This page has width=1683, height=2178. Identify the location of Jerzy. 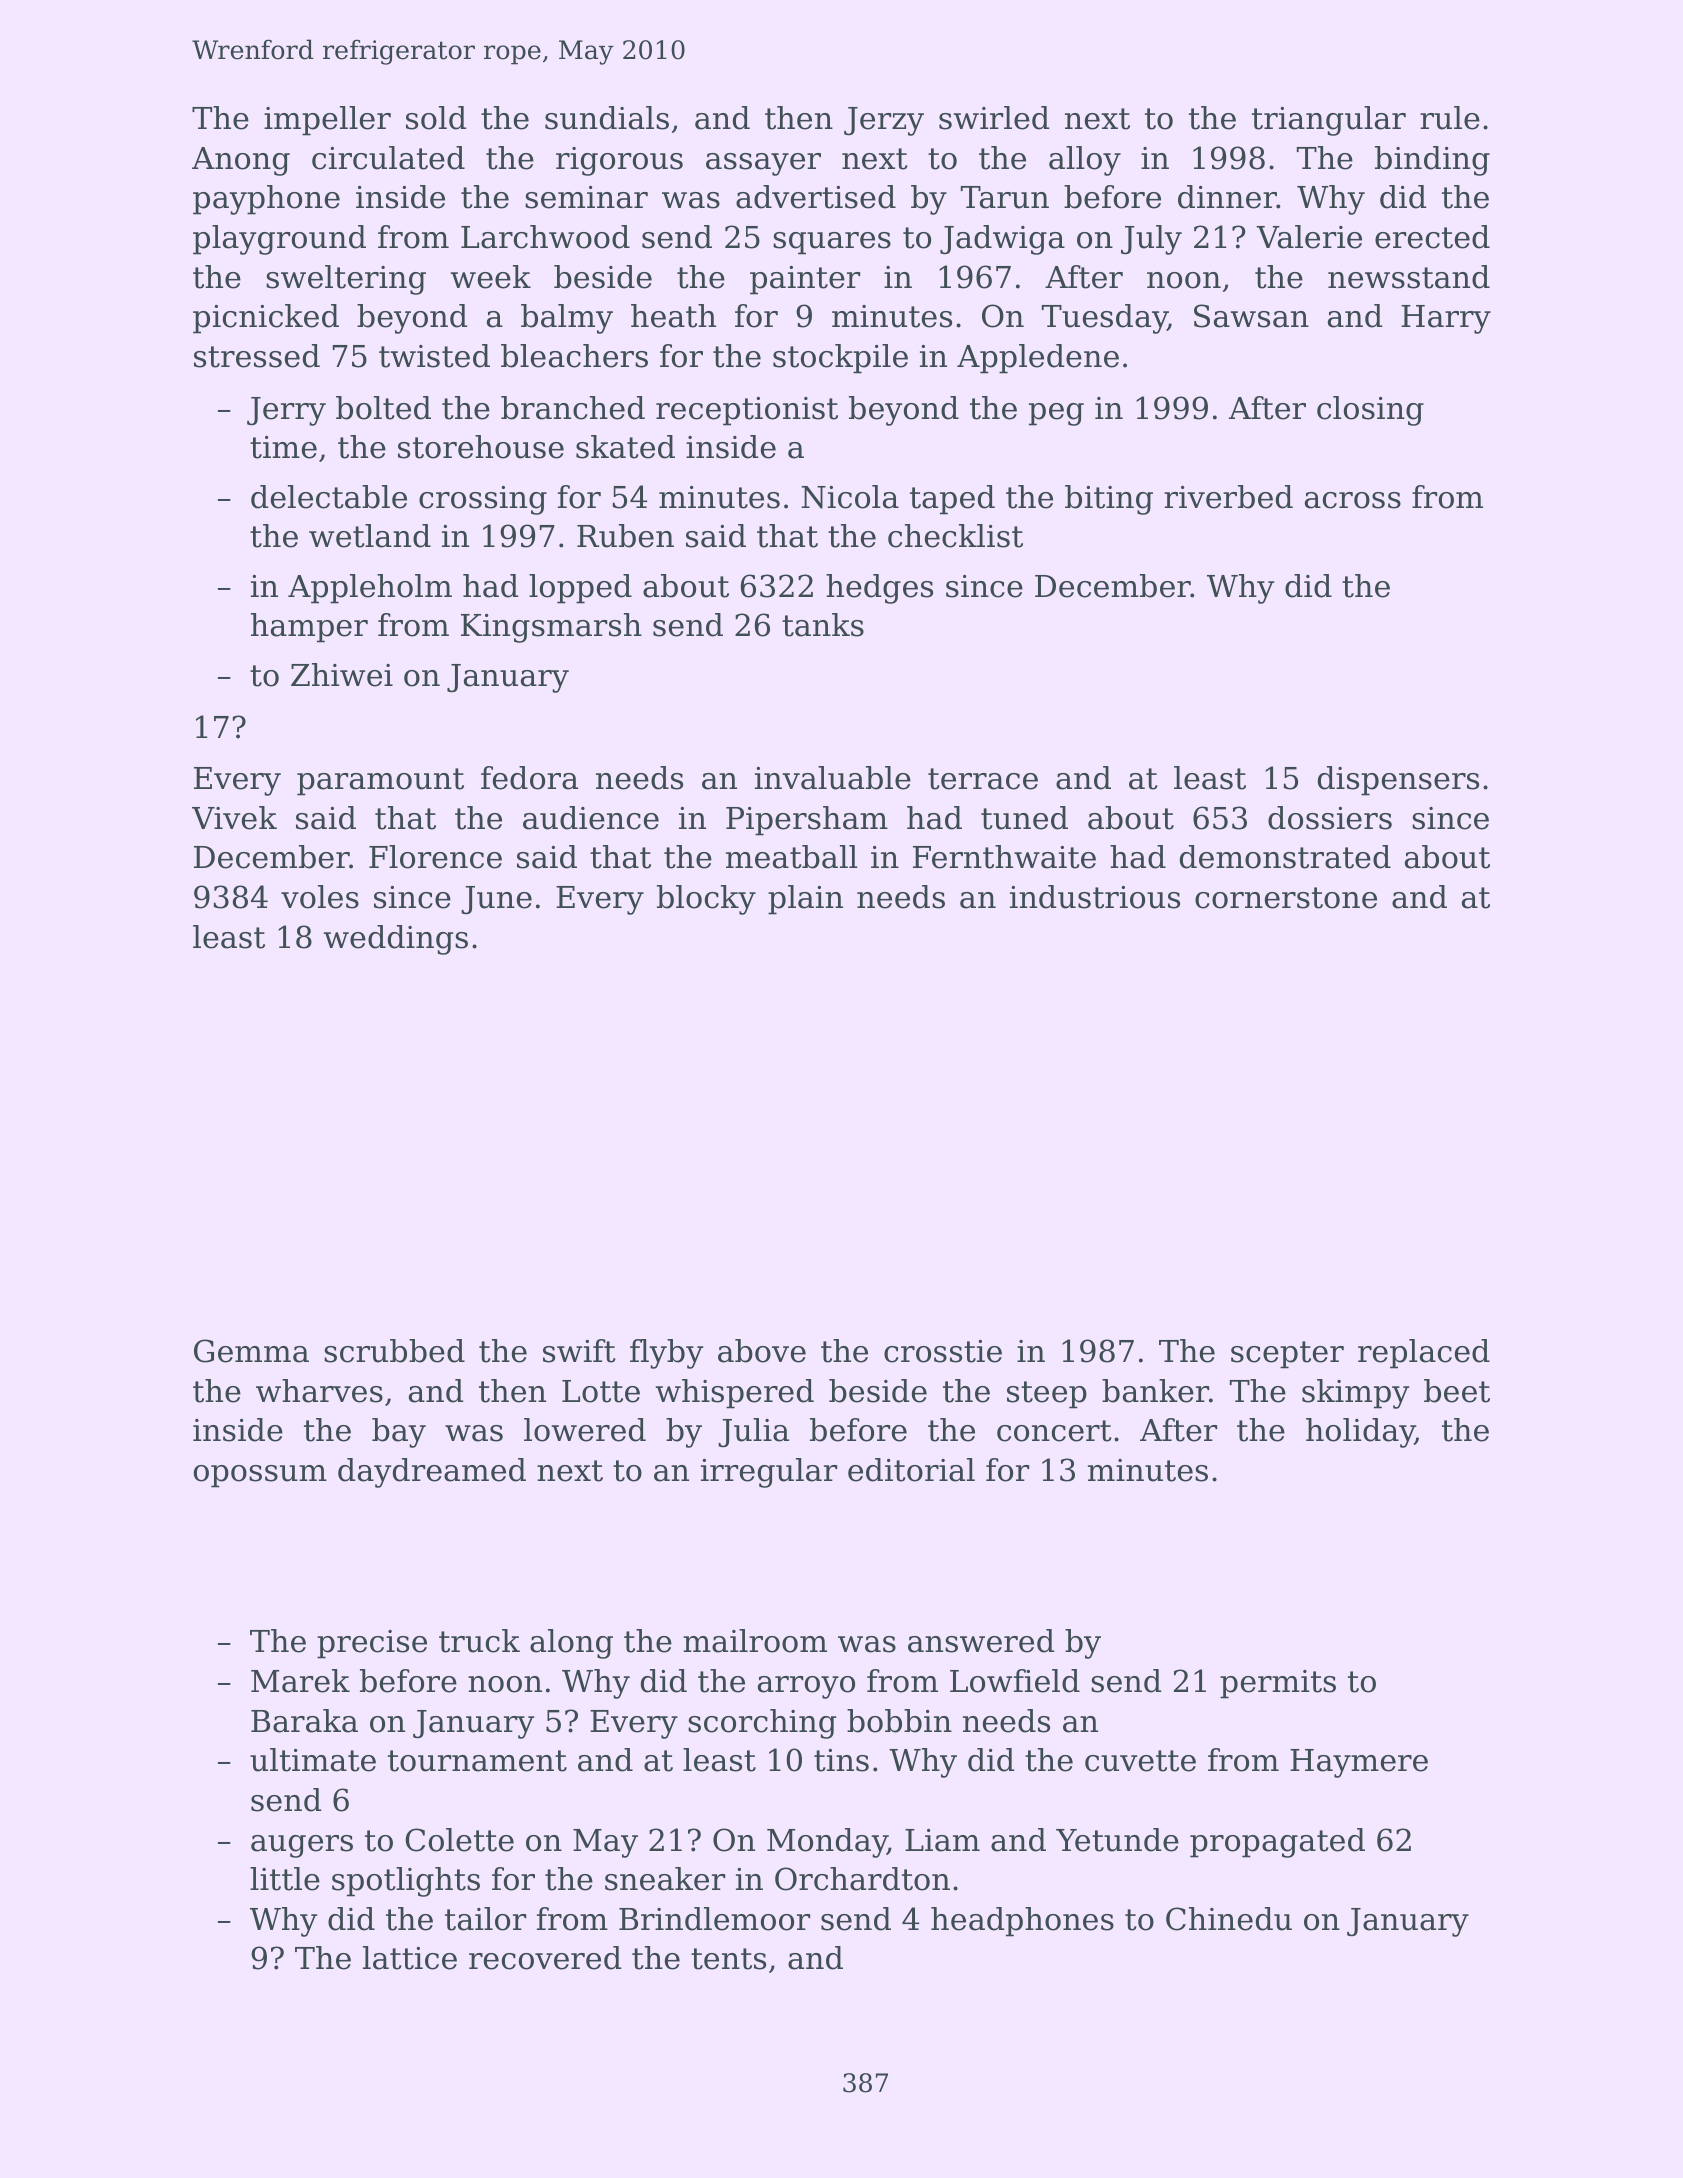
(884, 121).
